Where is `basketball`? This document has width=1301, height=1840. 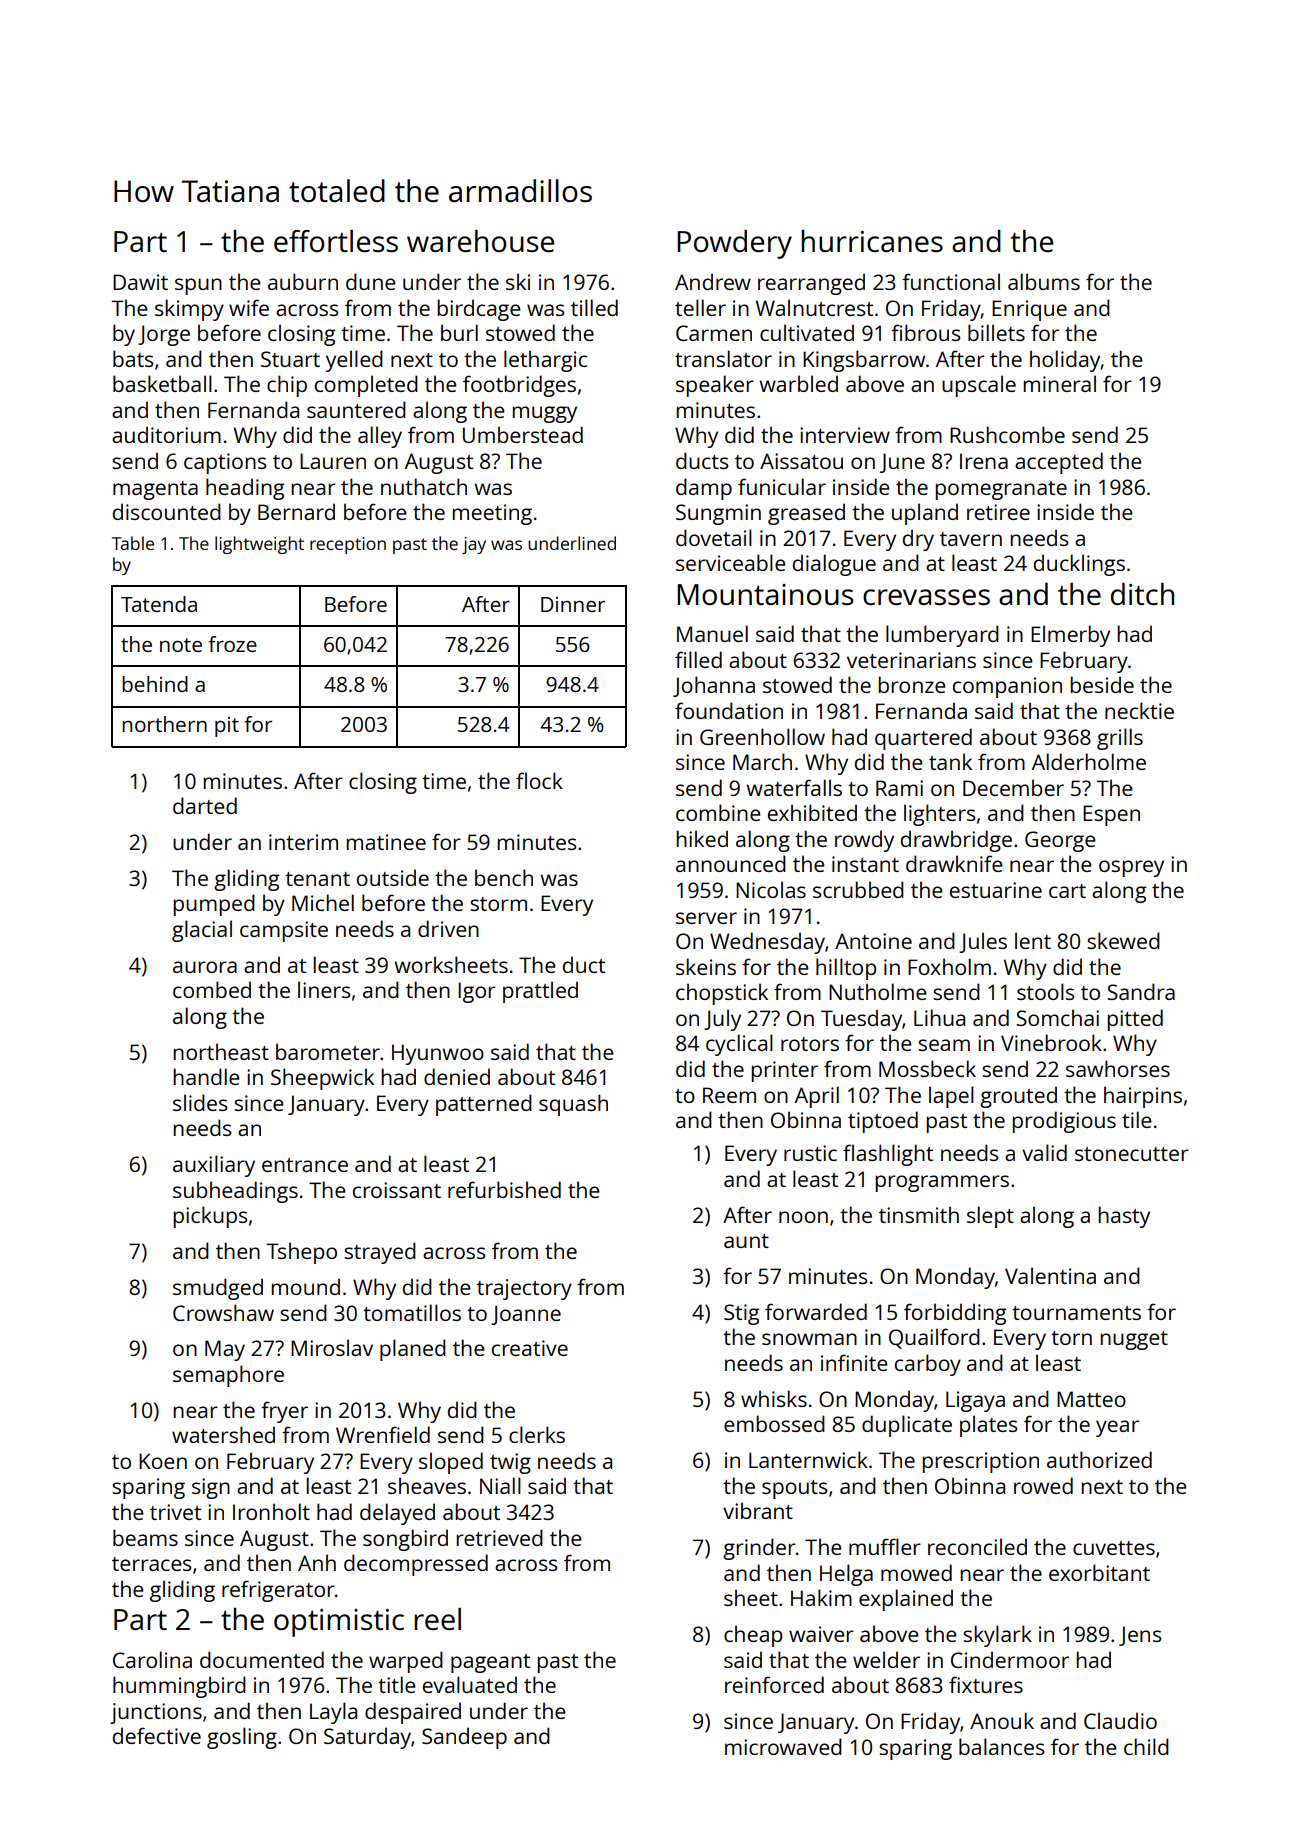
basketball is located at coordinates (162, 383).
